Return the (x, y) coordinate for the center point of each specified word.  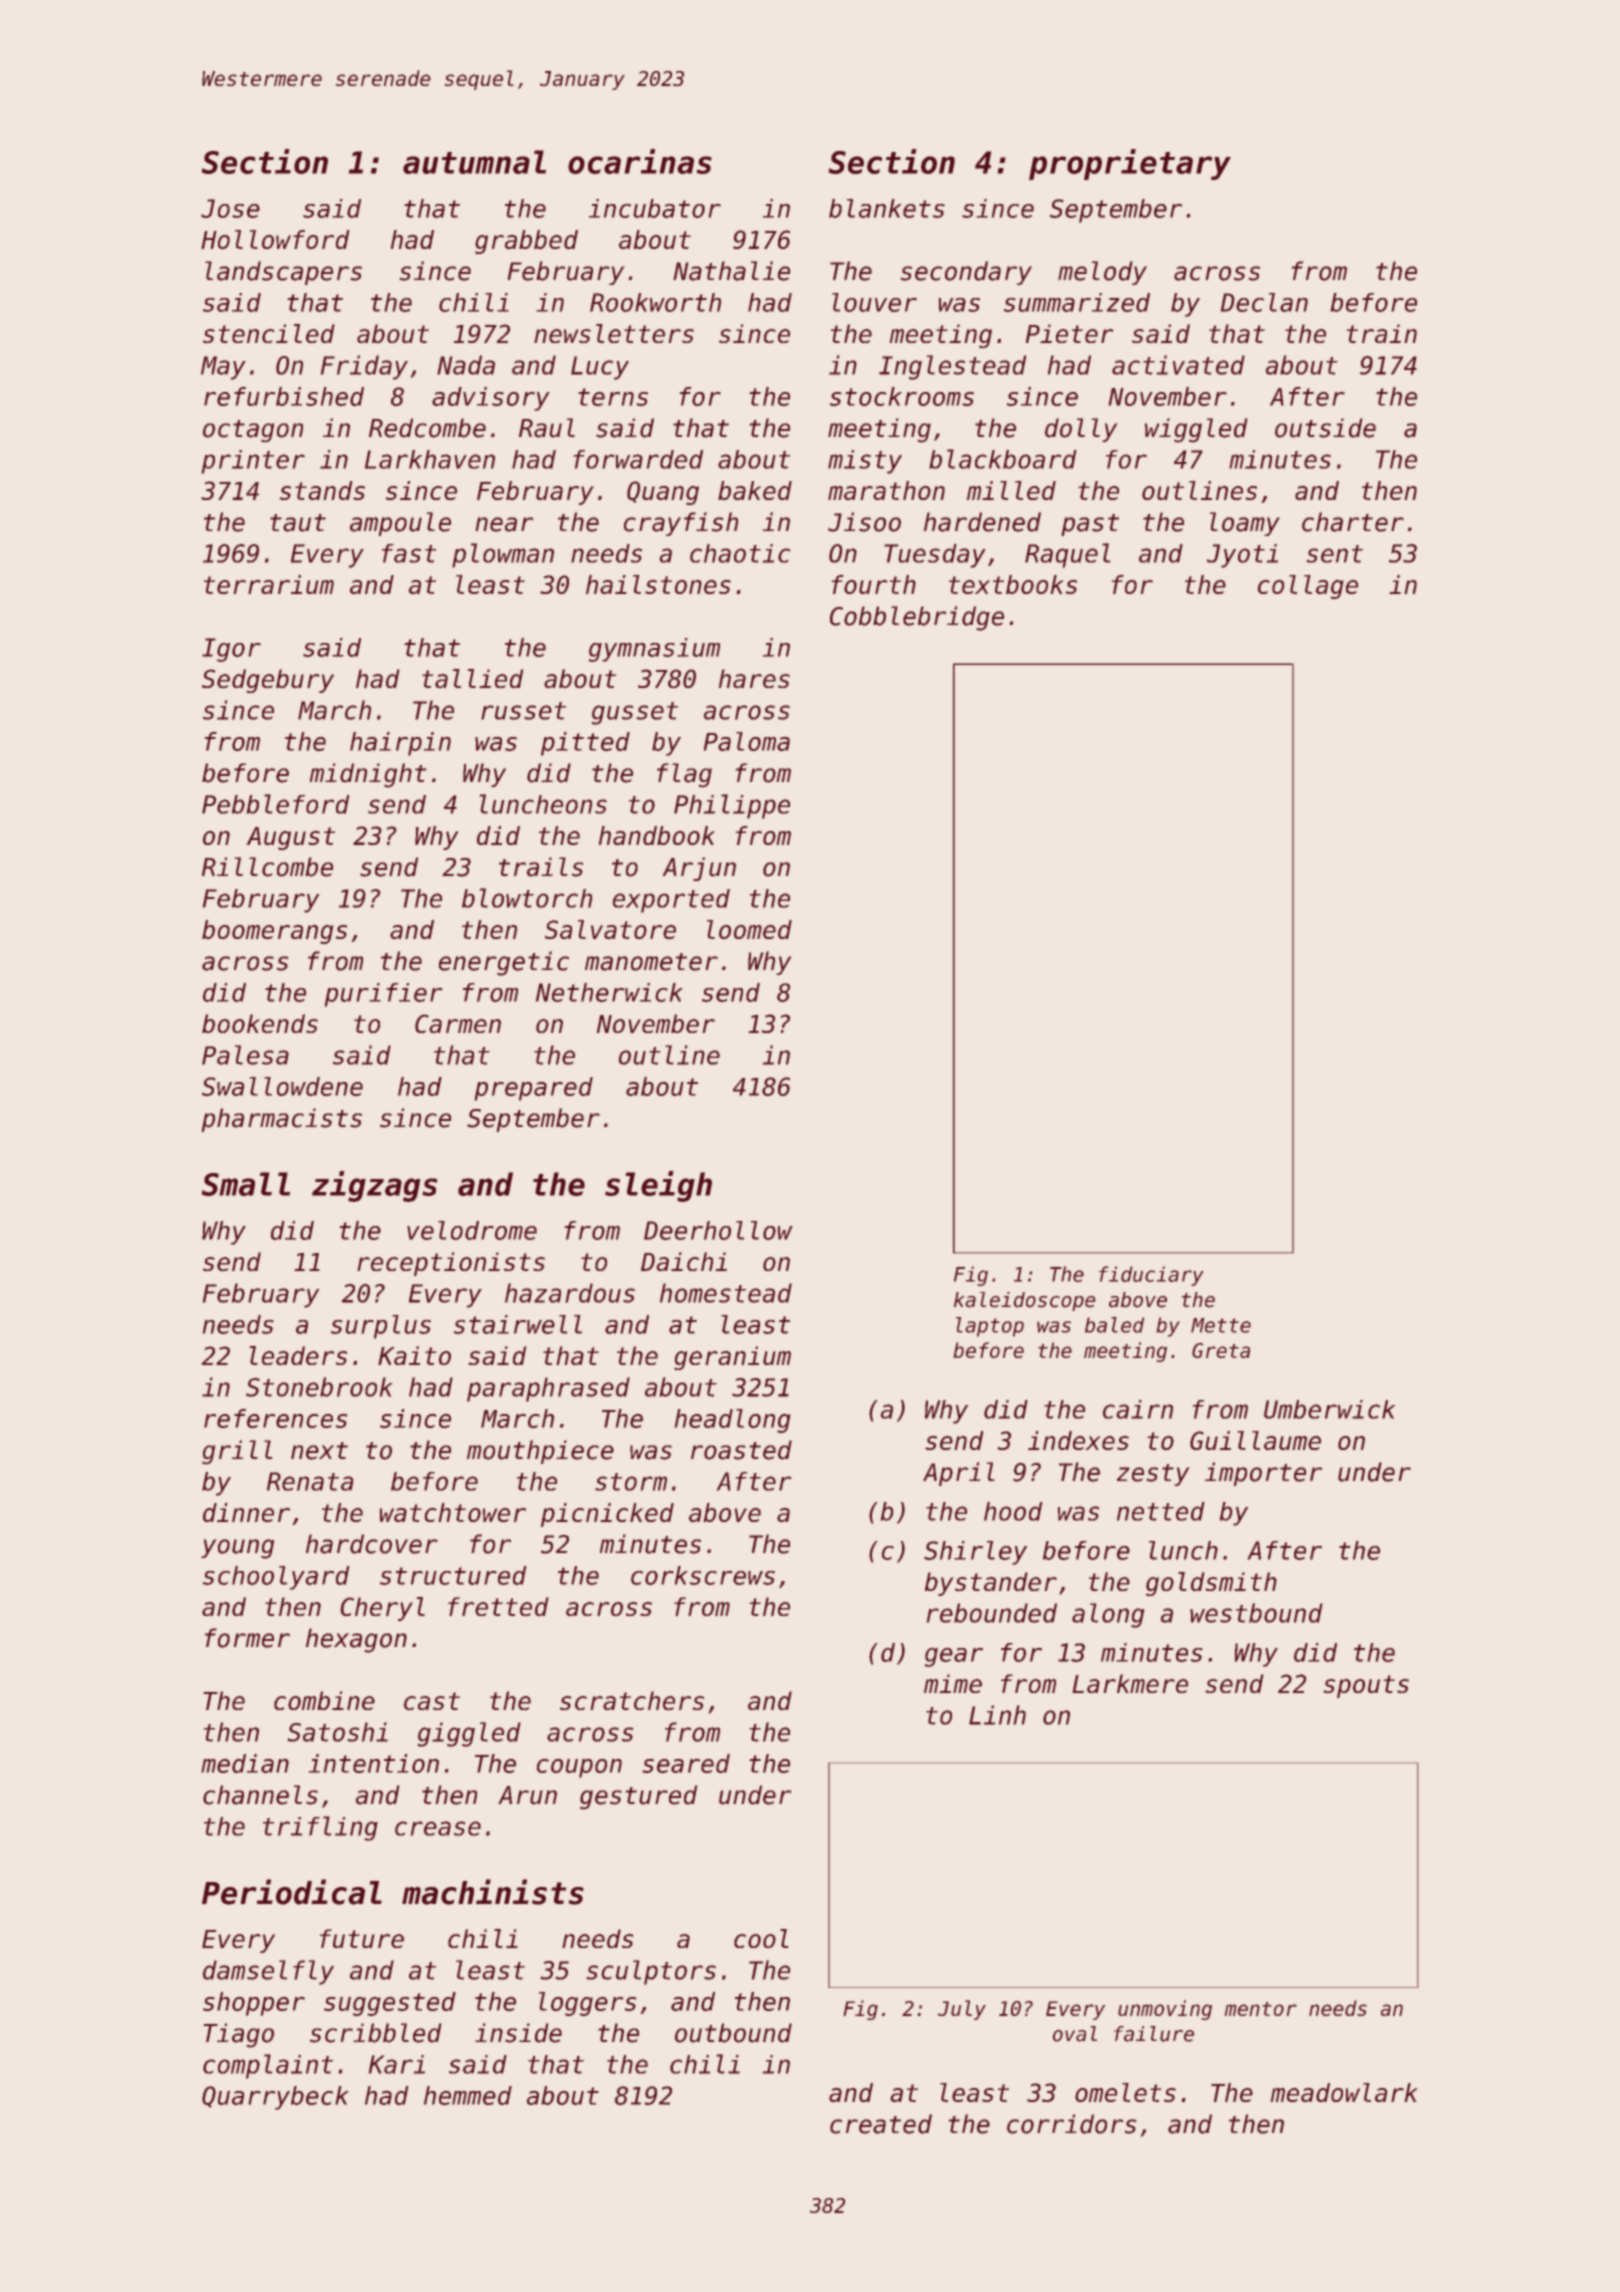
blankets (887, 208)
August (290, 838)
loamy (1245, 524)
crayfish (681, 524)
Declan (1264, 302)
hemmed (468, 2095)
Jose (230, 208)
